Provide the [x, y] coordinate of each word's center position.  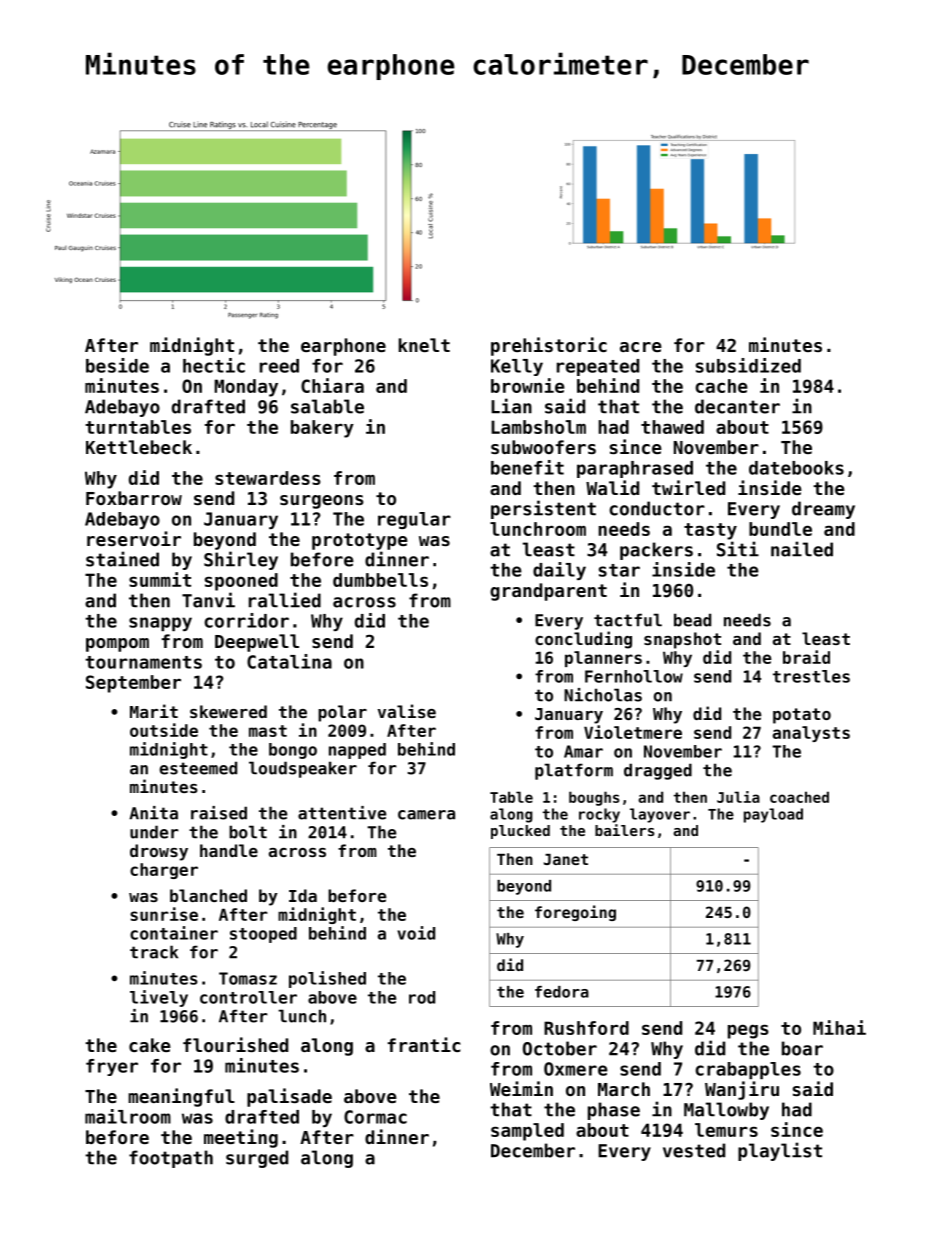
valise [407, 711]
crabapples [748, 1070]
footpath [171, 1159]
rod [422, 997]
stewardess [268, 478]
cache [721, 386]
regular [414, 520]
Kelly [517, 367]
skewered [228, 711]
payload [773, 815]
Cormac [375, 1117]
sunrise [164, 914]
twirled [688, 487]
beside [117, 365]
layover [660, 815]
